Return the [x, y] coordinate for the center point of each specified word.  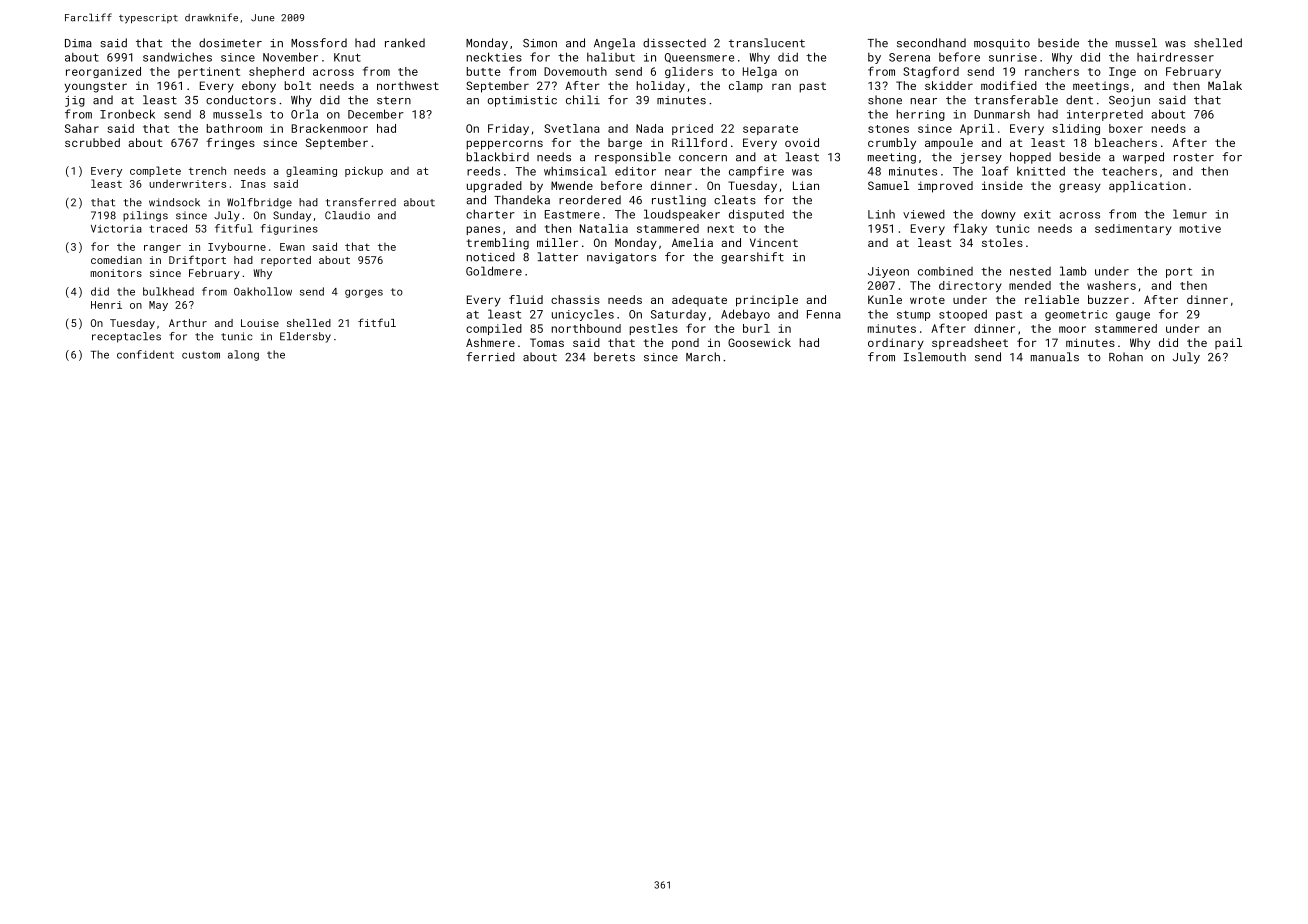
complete [155, 171]
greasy [1080, 188]
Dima [78, 43]
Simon [540, 43]
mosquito [1002, 44]
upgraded [494, 187]
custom [201, 355]
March [703, 357]
